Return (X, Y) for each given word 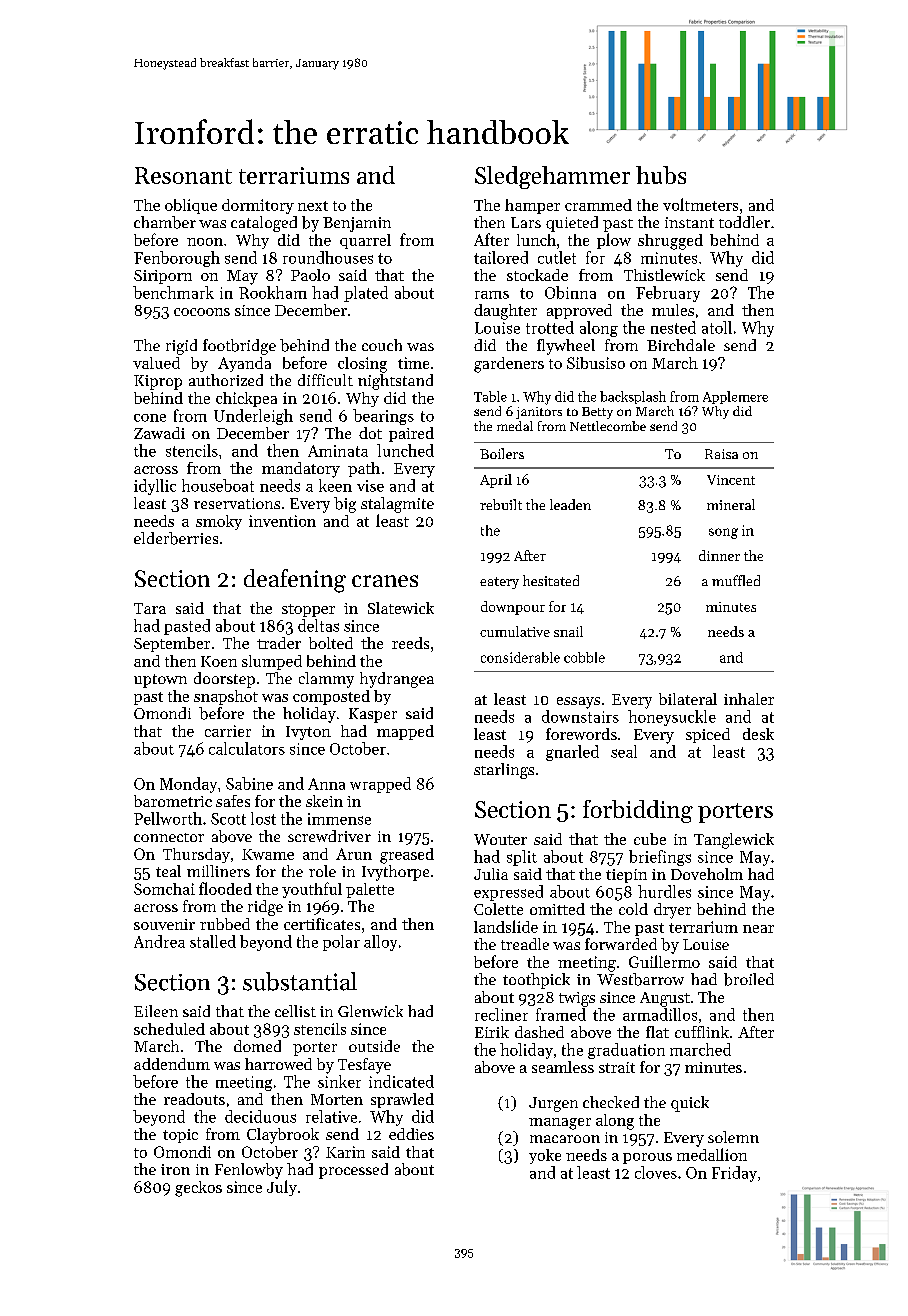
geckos (198, 1189)
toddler (744, 222)
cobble (584, 657)
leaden (570, 504)
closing (362, 365)
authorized (226, 380)
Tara (150, 608)
